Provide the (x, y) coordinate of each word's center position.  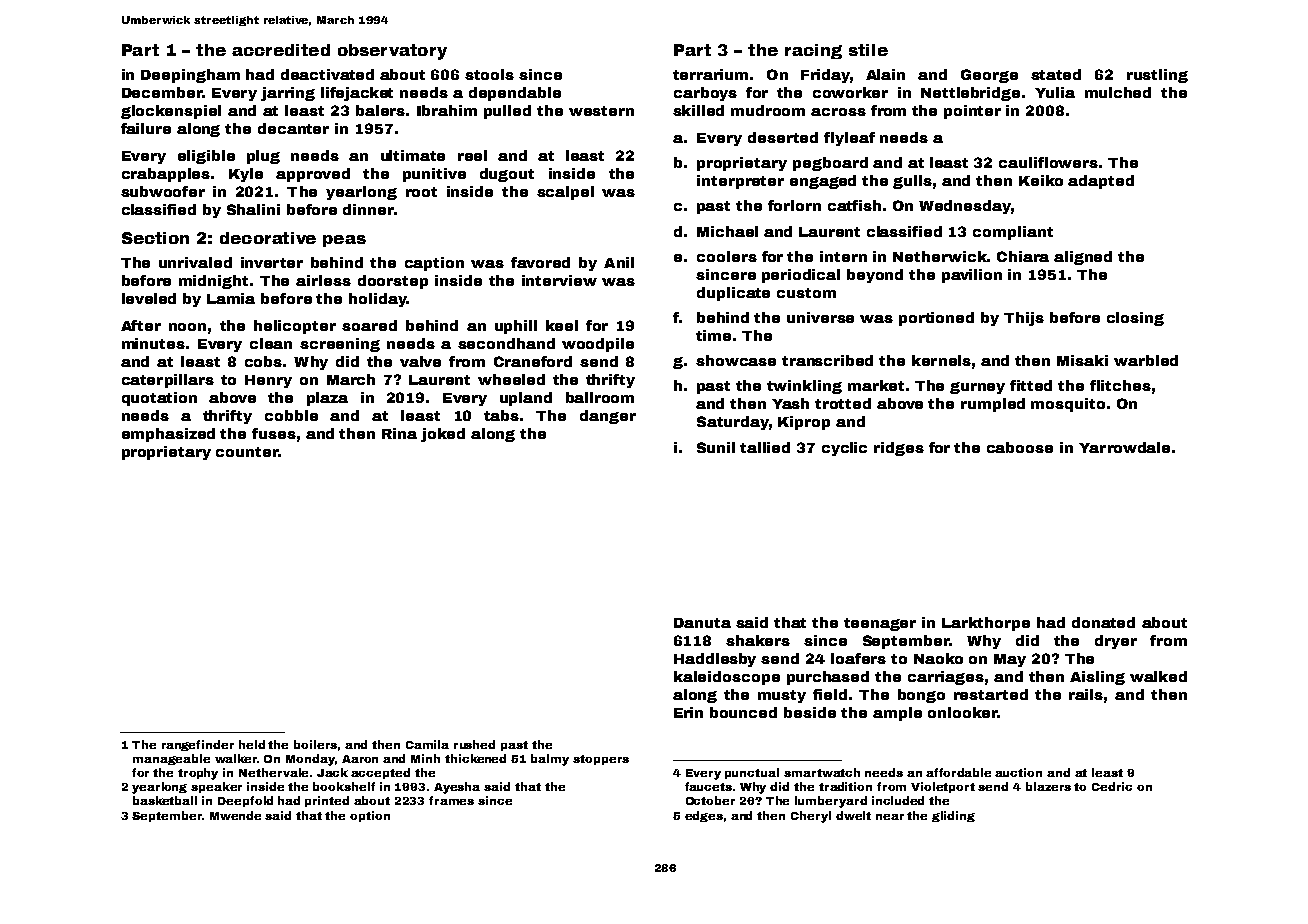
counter (247, 452)
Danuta (702, 623)
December (162, 92)
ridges (899, 449)
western (601, 111)
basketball (165, 800)
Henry (268, 381)
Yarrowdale (1124, 447)
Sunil (716, 447)
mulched (1118, 92)
